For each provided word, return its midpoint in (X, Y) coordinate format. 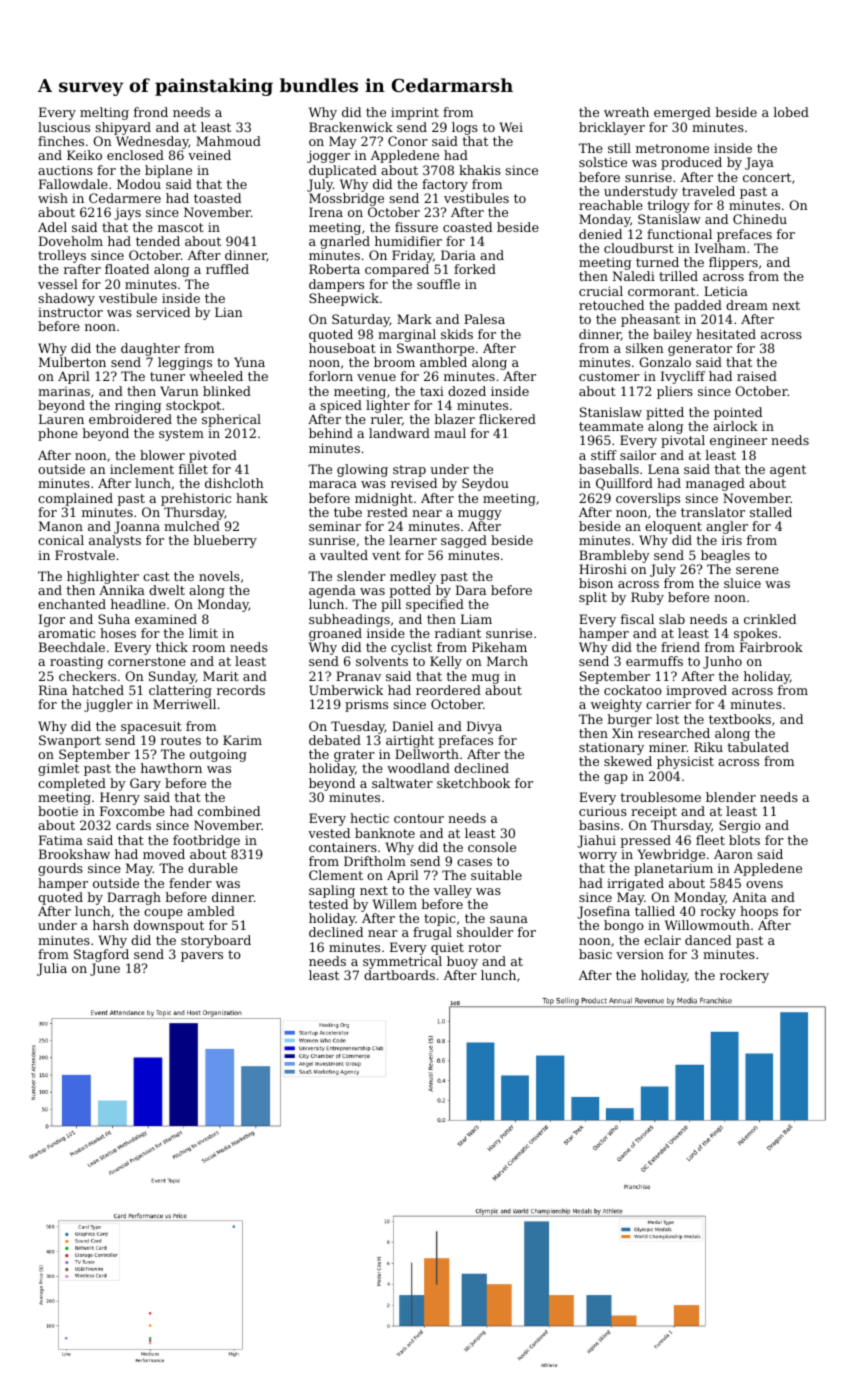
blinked (227, 391)
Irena (326, 212)
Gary (145, 784)
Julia (52, 969)
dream (747, 305)
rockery (744, 976)
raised (757, 376)
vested (329, 833)
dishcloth (234, 483)
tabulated (758, 747)
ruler (386, 419)
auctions (65, 170)
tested (328, 904)
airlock (735, 426)
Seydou (485, 484)
